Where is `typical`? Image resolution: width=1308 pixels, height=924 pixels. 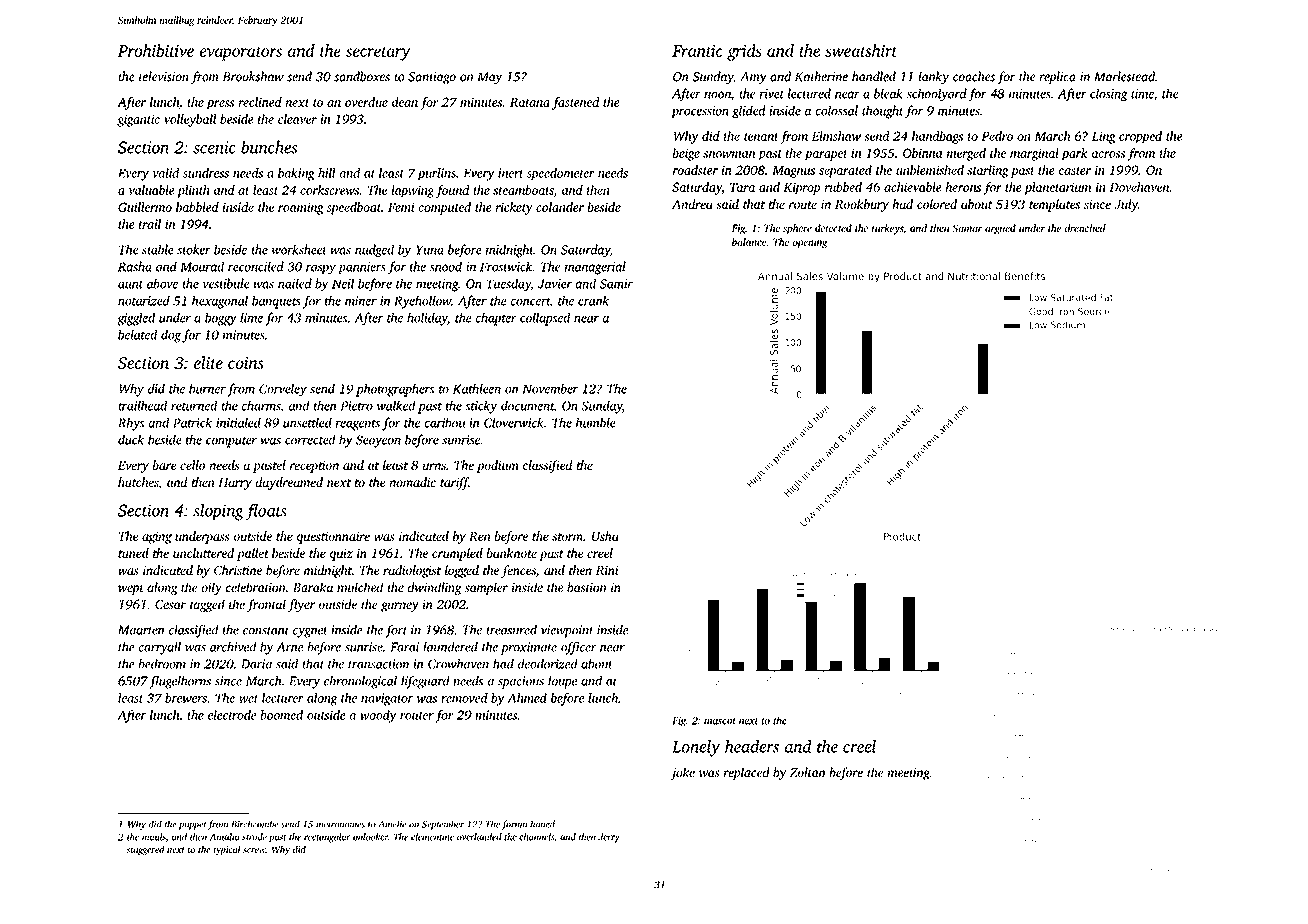 typical is located at coordinates (227, 850).
